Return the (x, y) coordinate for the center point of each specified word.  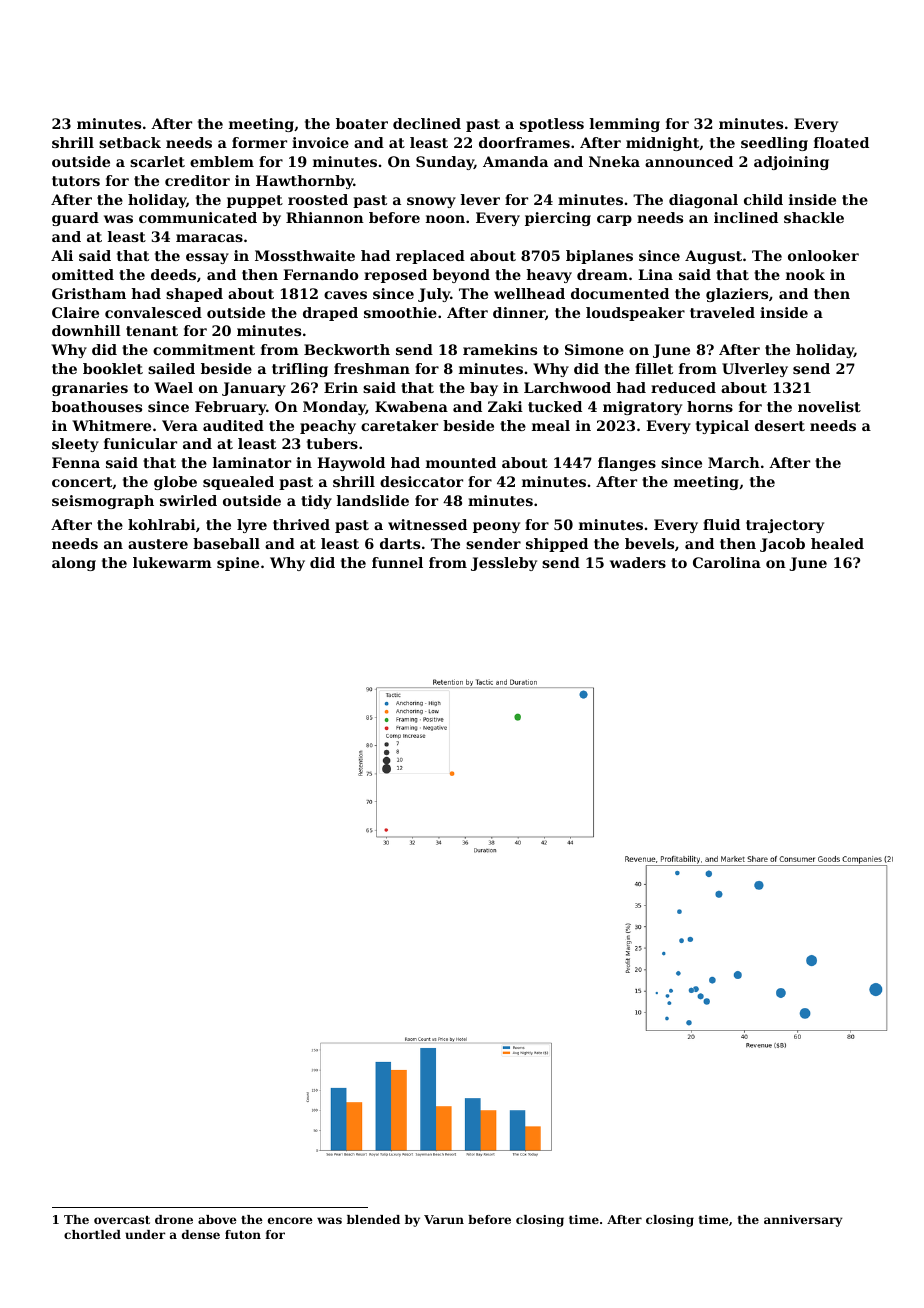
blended (373, 1219)
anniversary (803, 1221)
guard (75, 219)
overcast (122, 1220)
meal (551, 425)
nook (805, 274)
